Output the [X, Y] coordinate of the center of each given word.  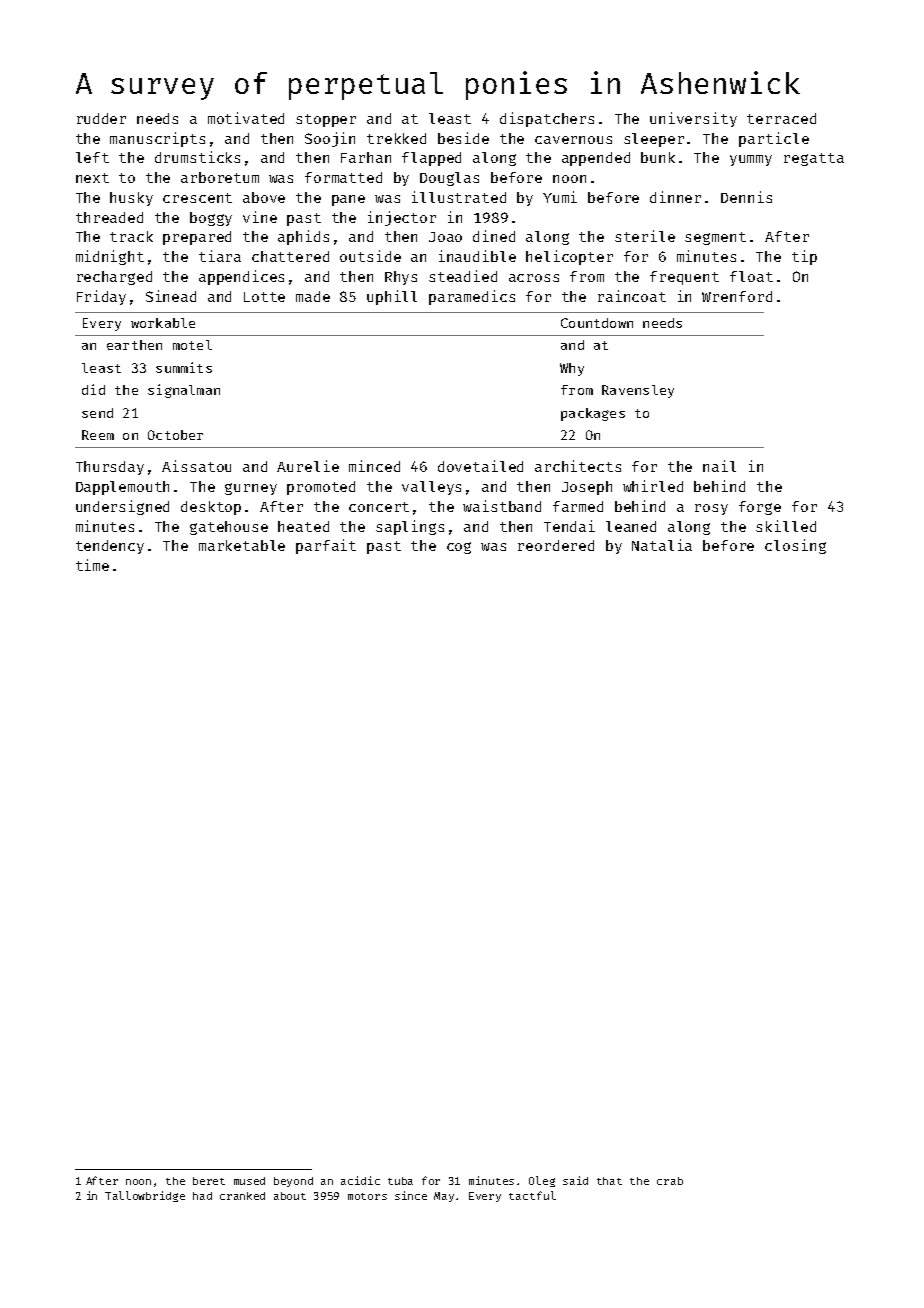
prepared [197, 238]
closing [795, 546]
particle [774, 139]
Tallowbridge [145, 1196]
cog [459, 548]
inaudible [477, 256]
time [92, 565]
